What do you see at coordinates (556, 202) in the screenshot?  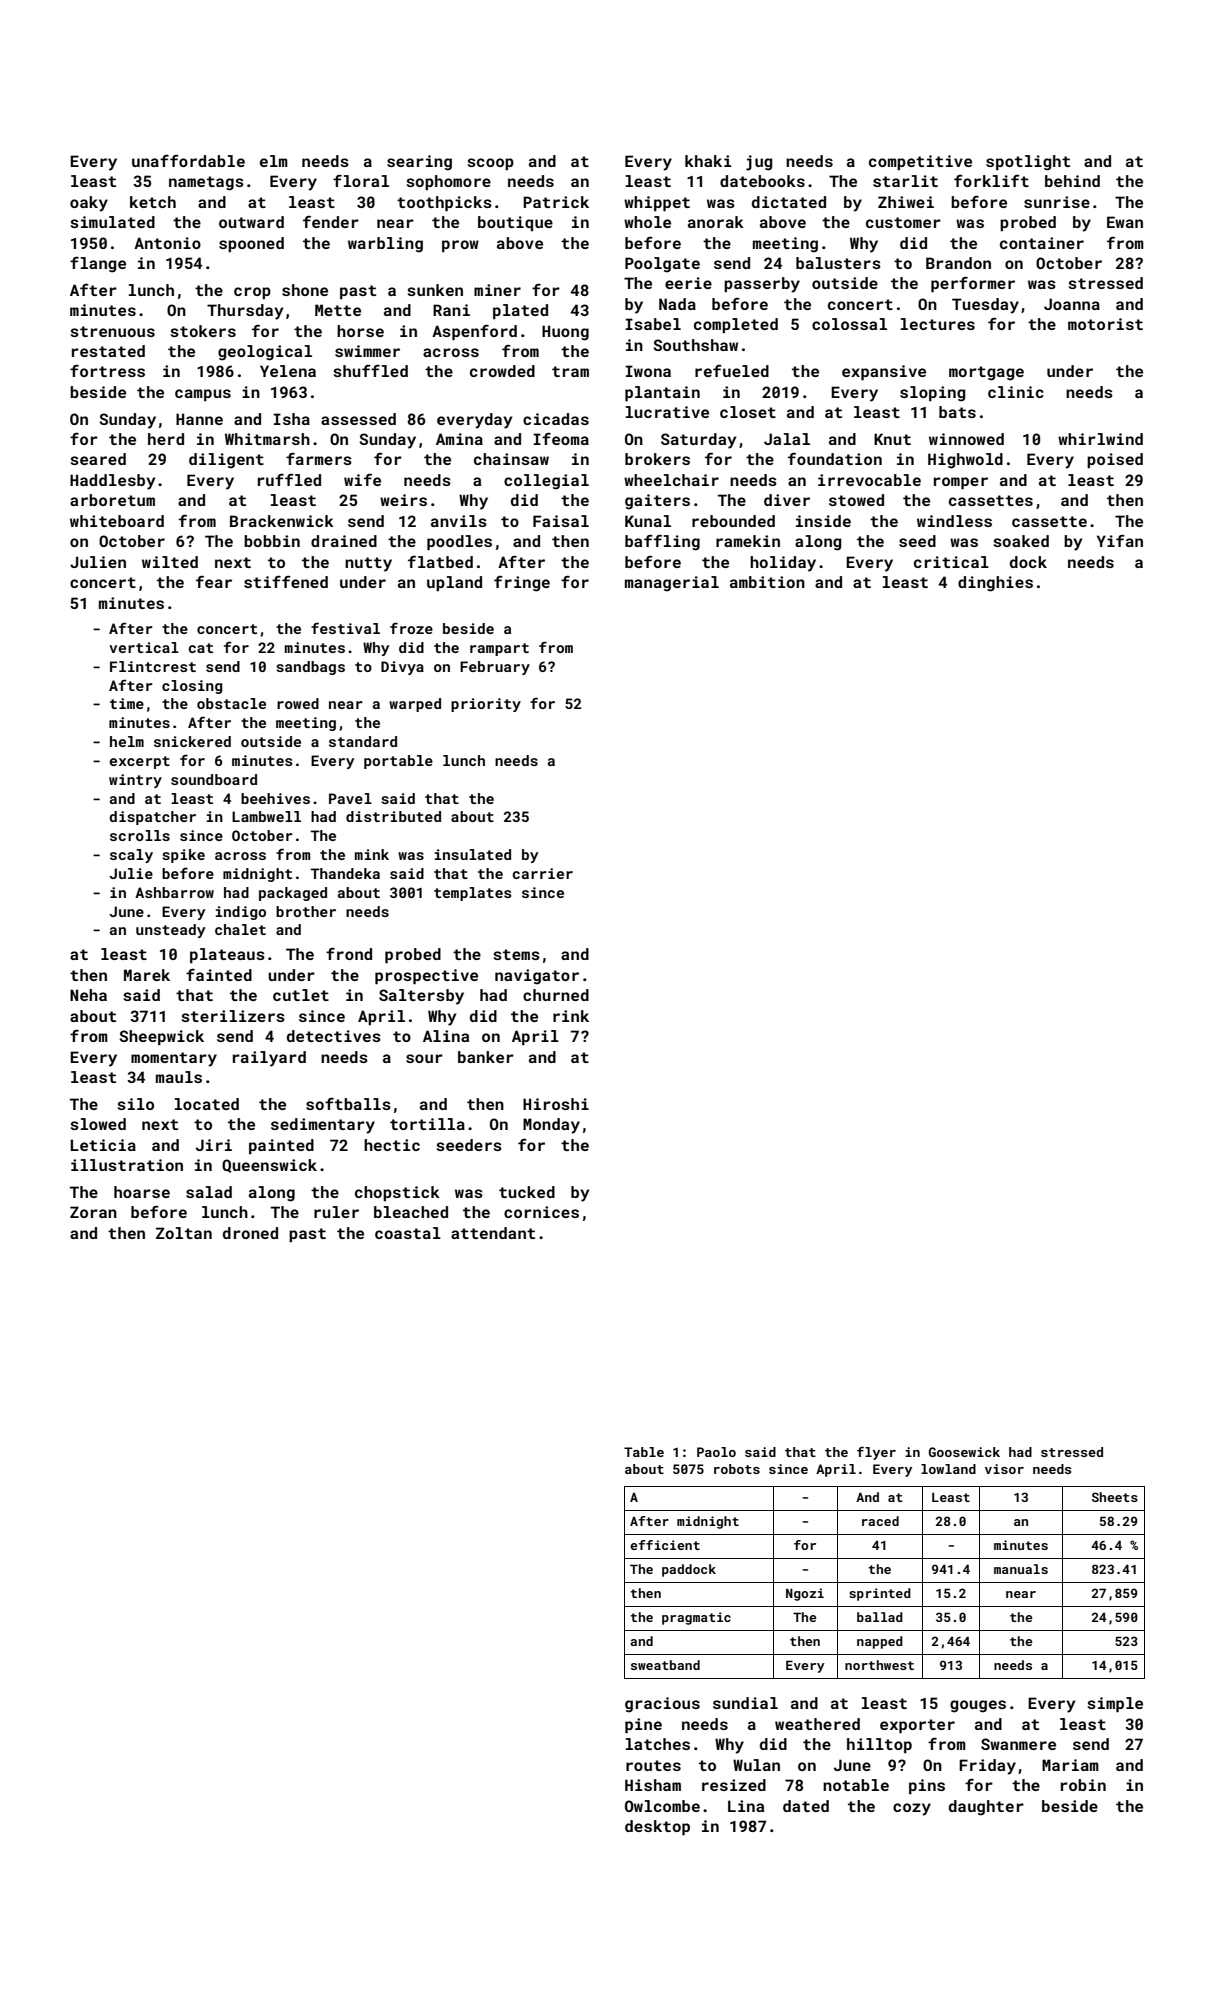 I see `Patrick` at bounding box center [556, 202].
